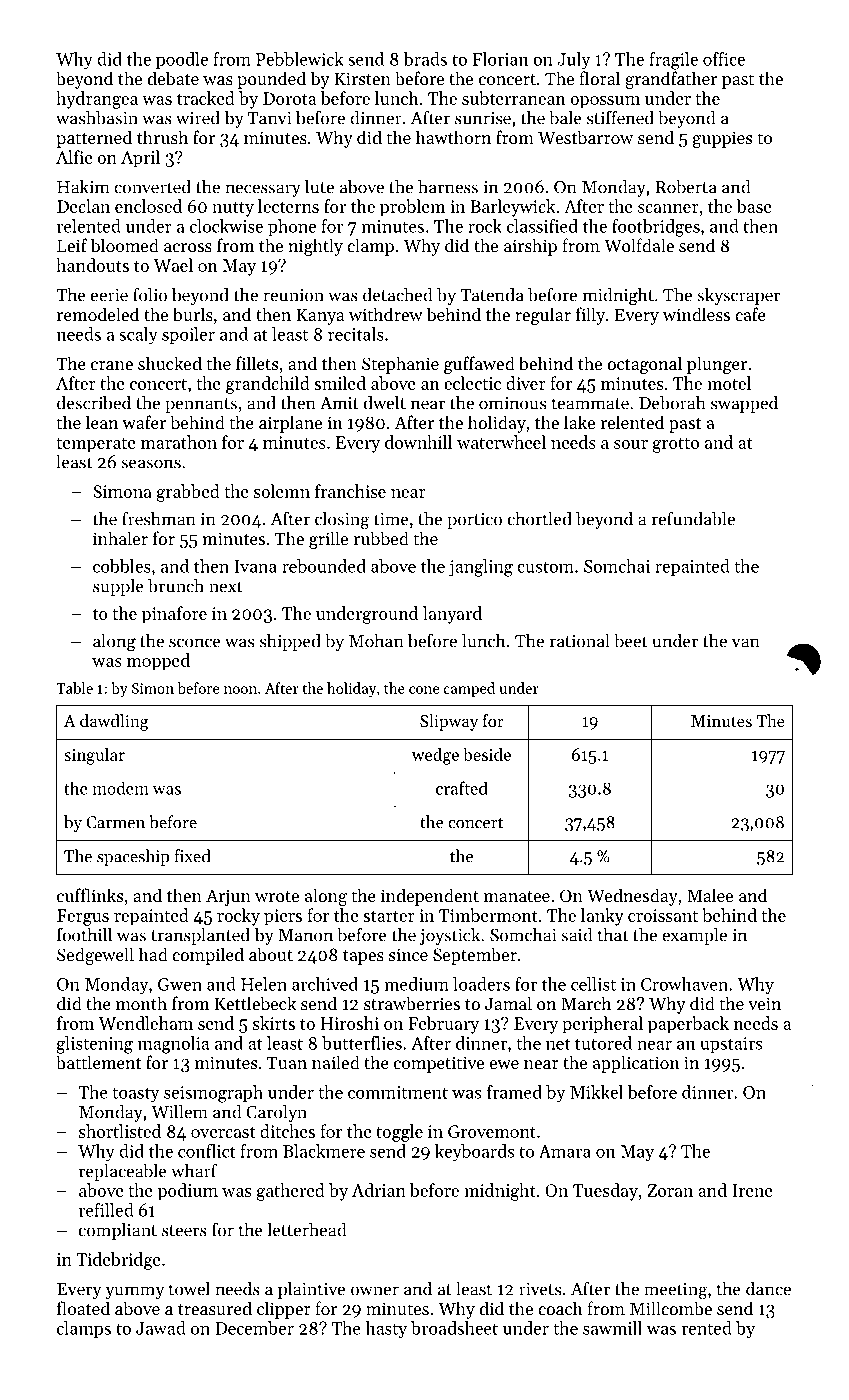  What do you see at coordinates (474, 521) in the page?
I see `portico` at bounding box center [474, 521].
